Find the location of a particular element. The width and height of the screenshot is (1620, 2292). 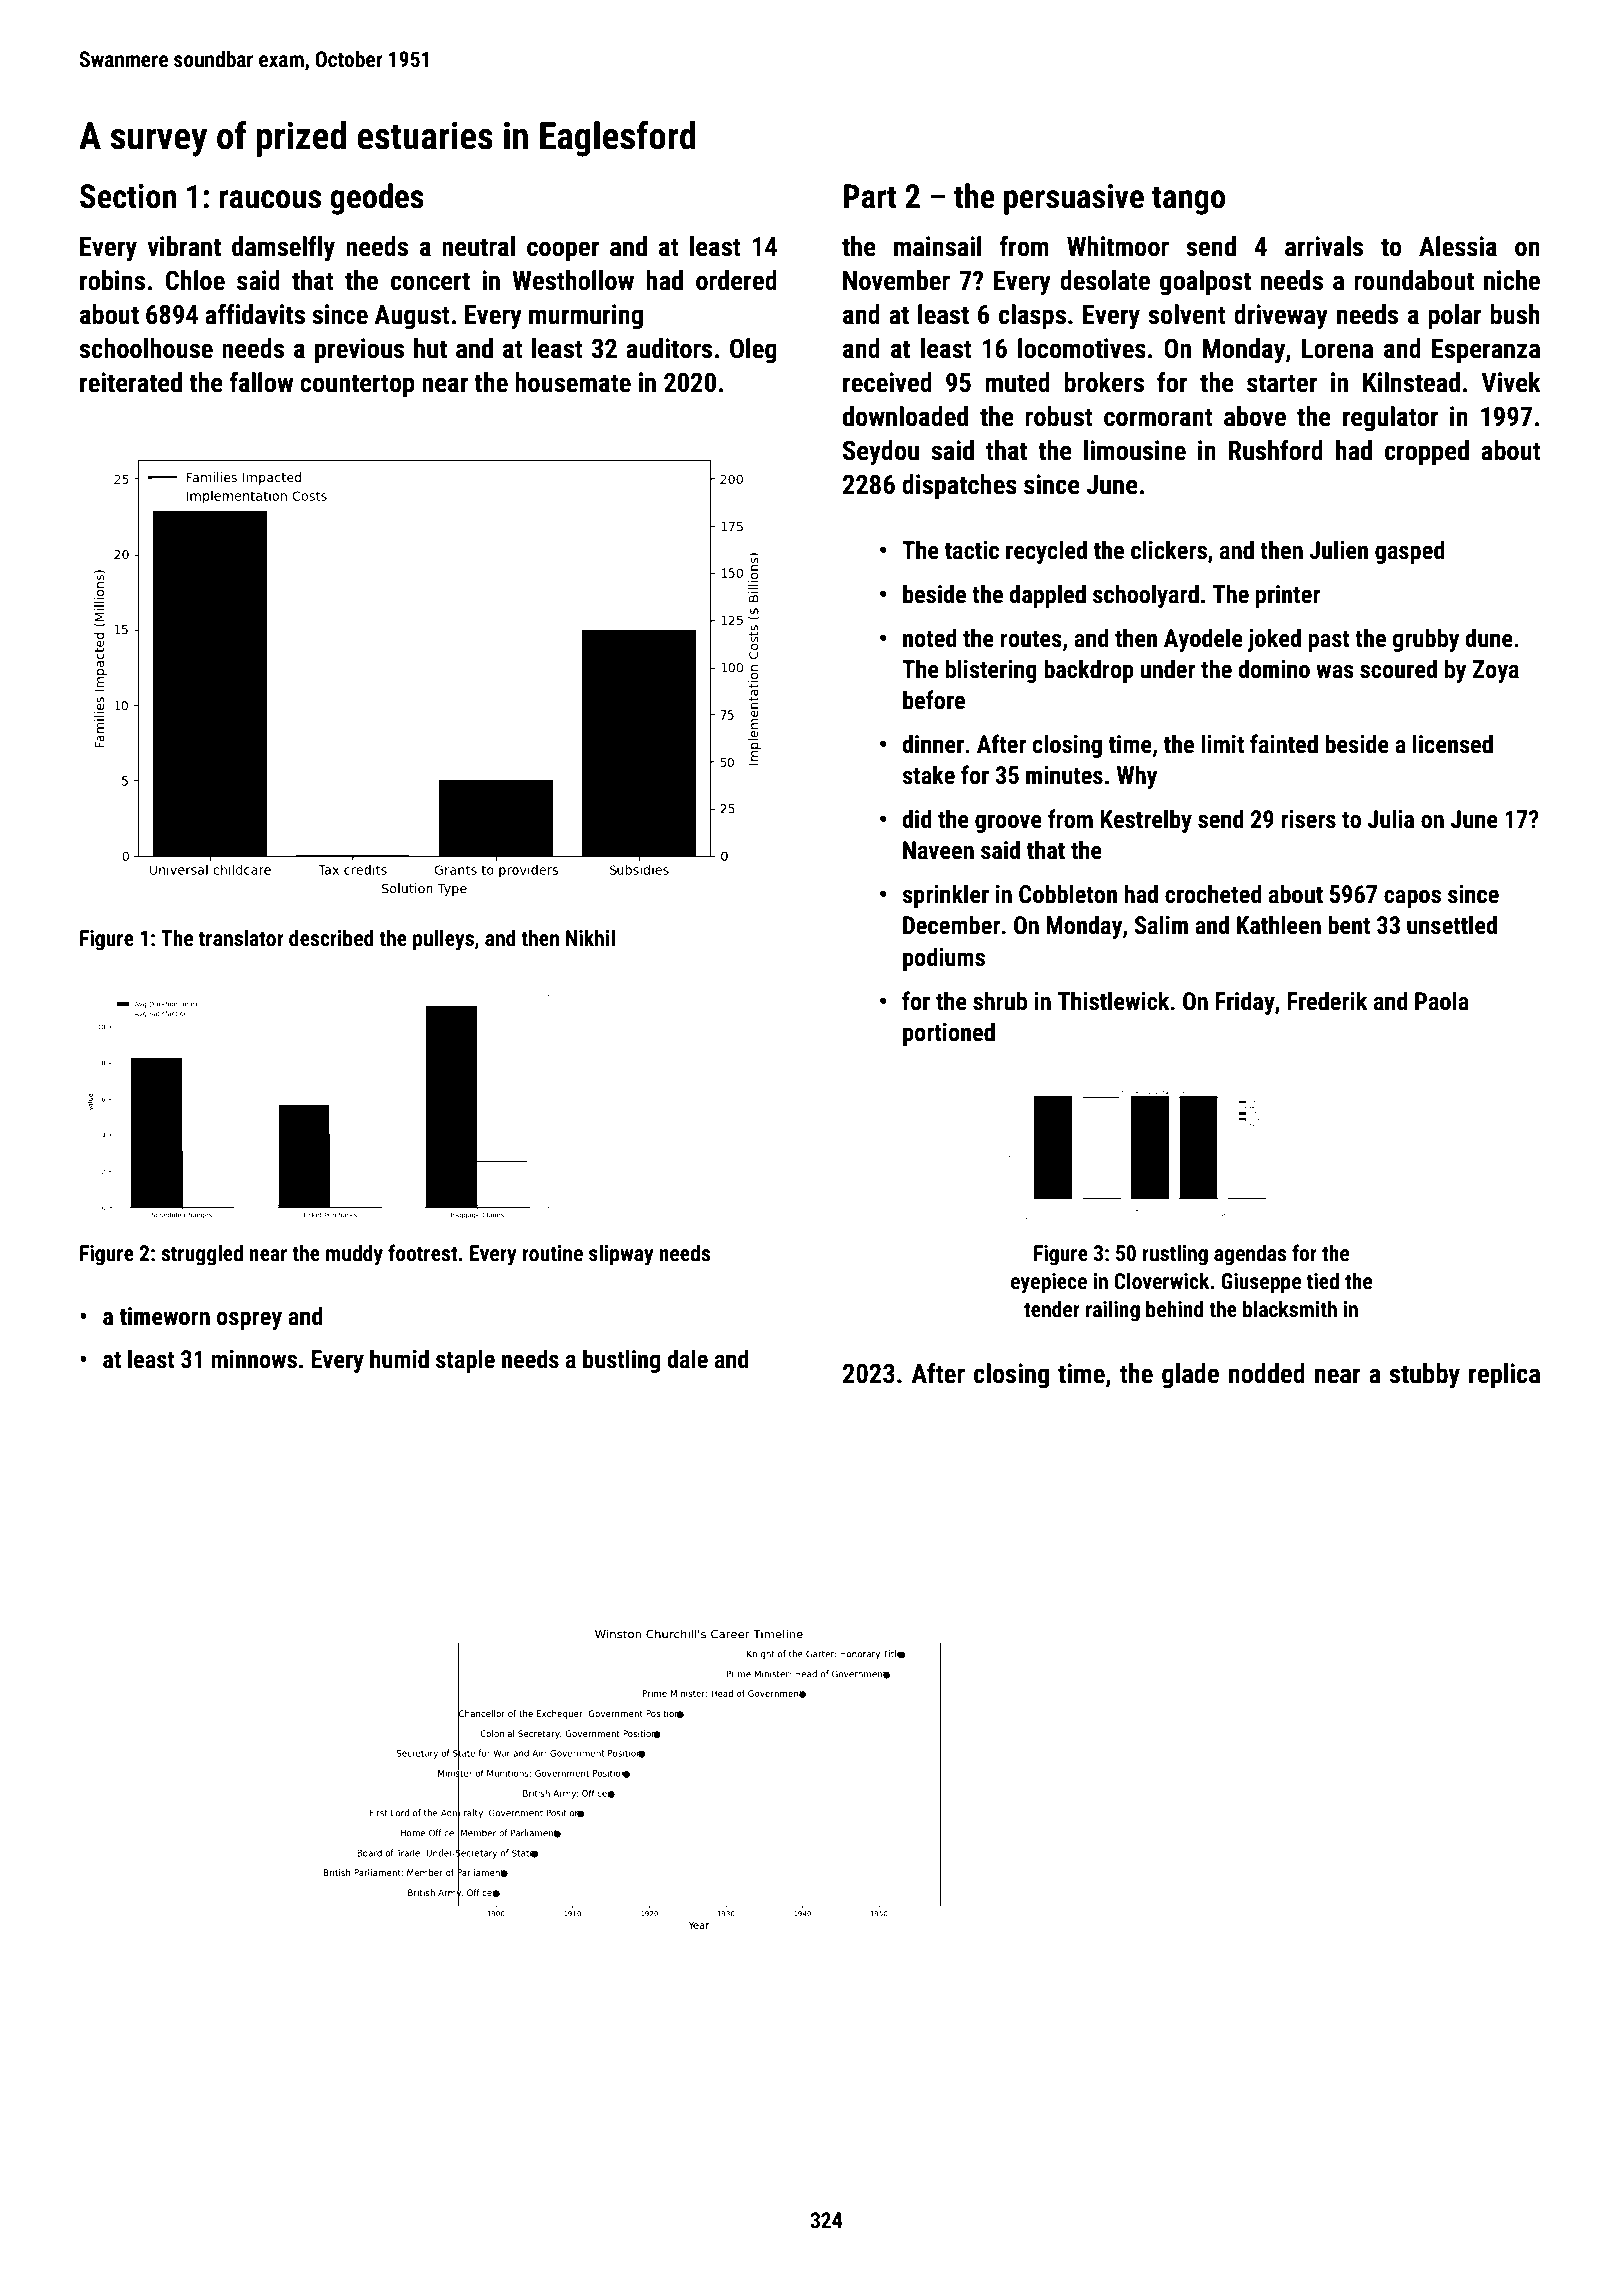

tactic is located at coordinates (972, 550).
